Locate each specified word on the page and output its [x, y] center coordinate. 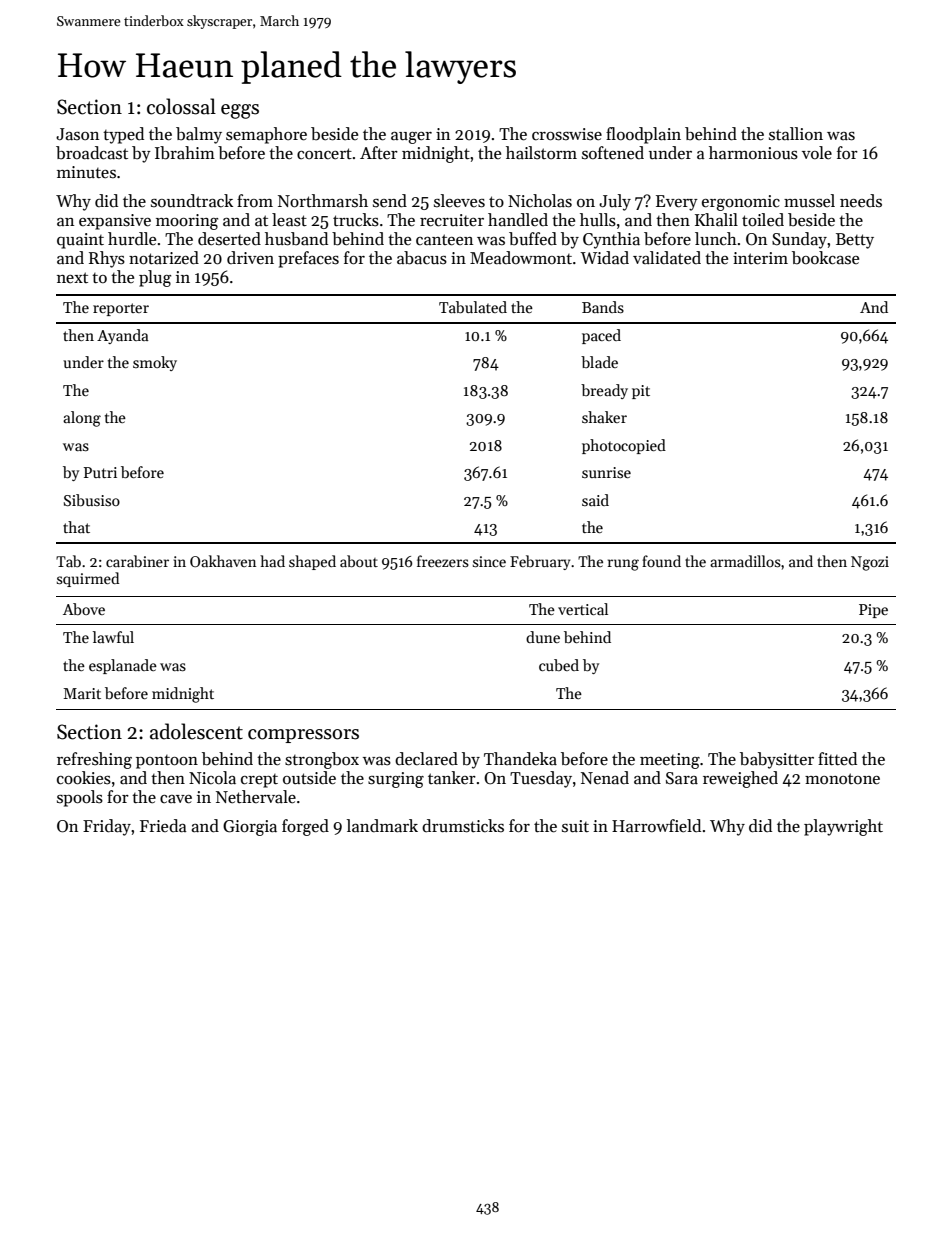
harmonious [753, 153]
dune [543, 637]
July [615, 202]
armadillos [745, 561]
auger [411, 138]
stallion [796, 134]
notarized [164, 258]
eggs [240, 111]
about [359, 561]
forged [305, 827]
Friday [107, 827]
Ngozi [870, 563]
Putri [100, 472]
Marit [82, 693]
